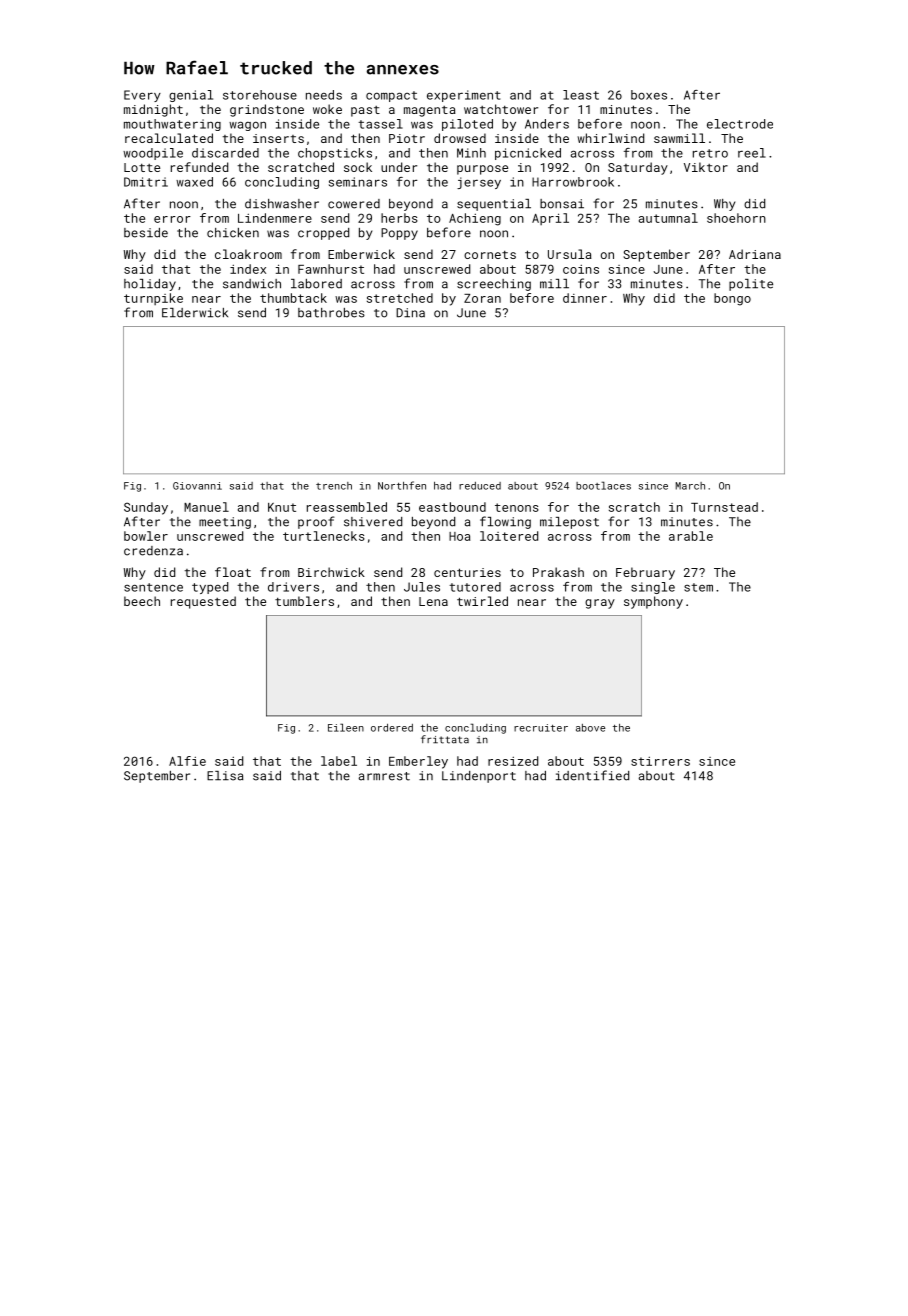  What do you see at coordinates (146, 508) in the page?
I see `Sunday` at bounding box center [146, 508].
